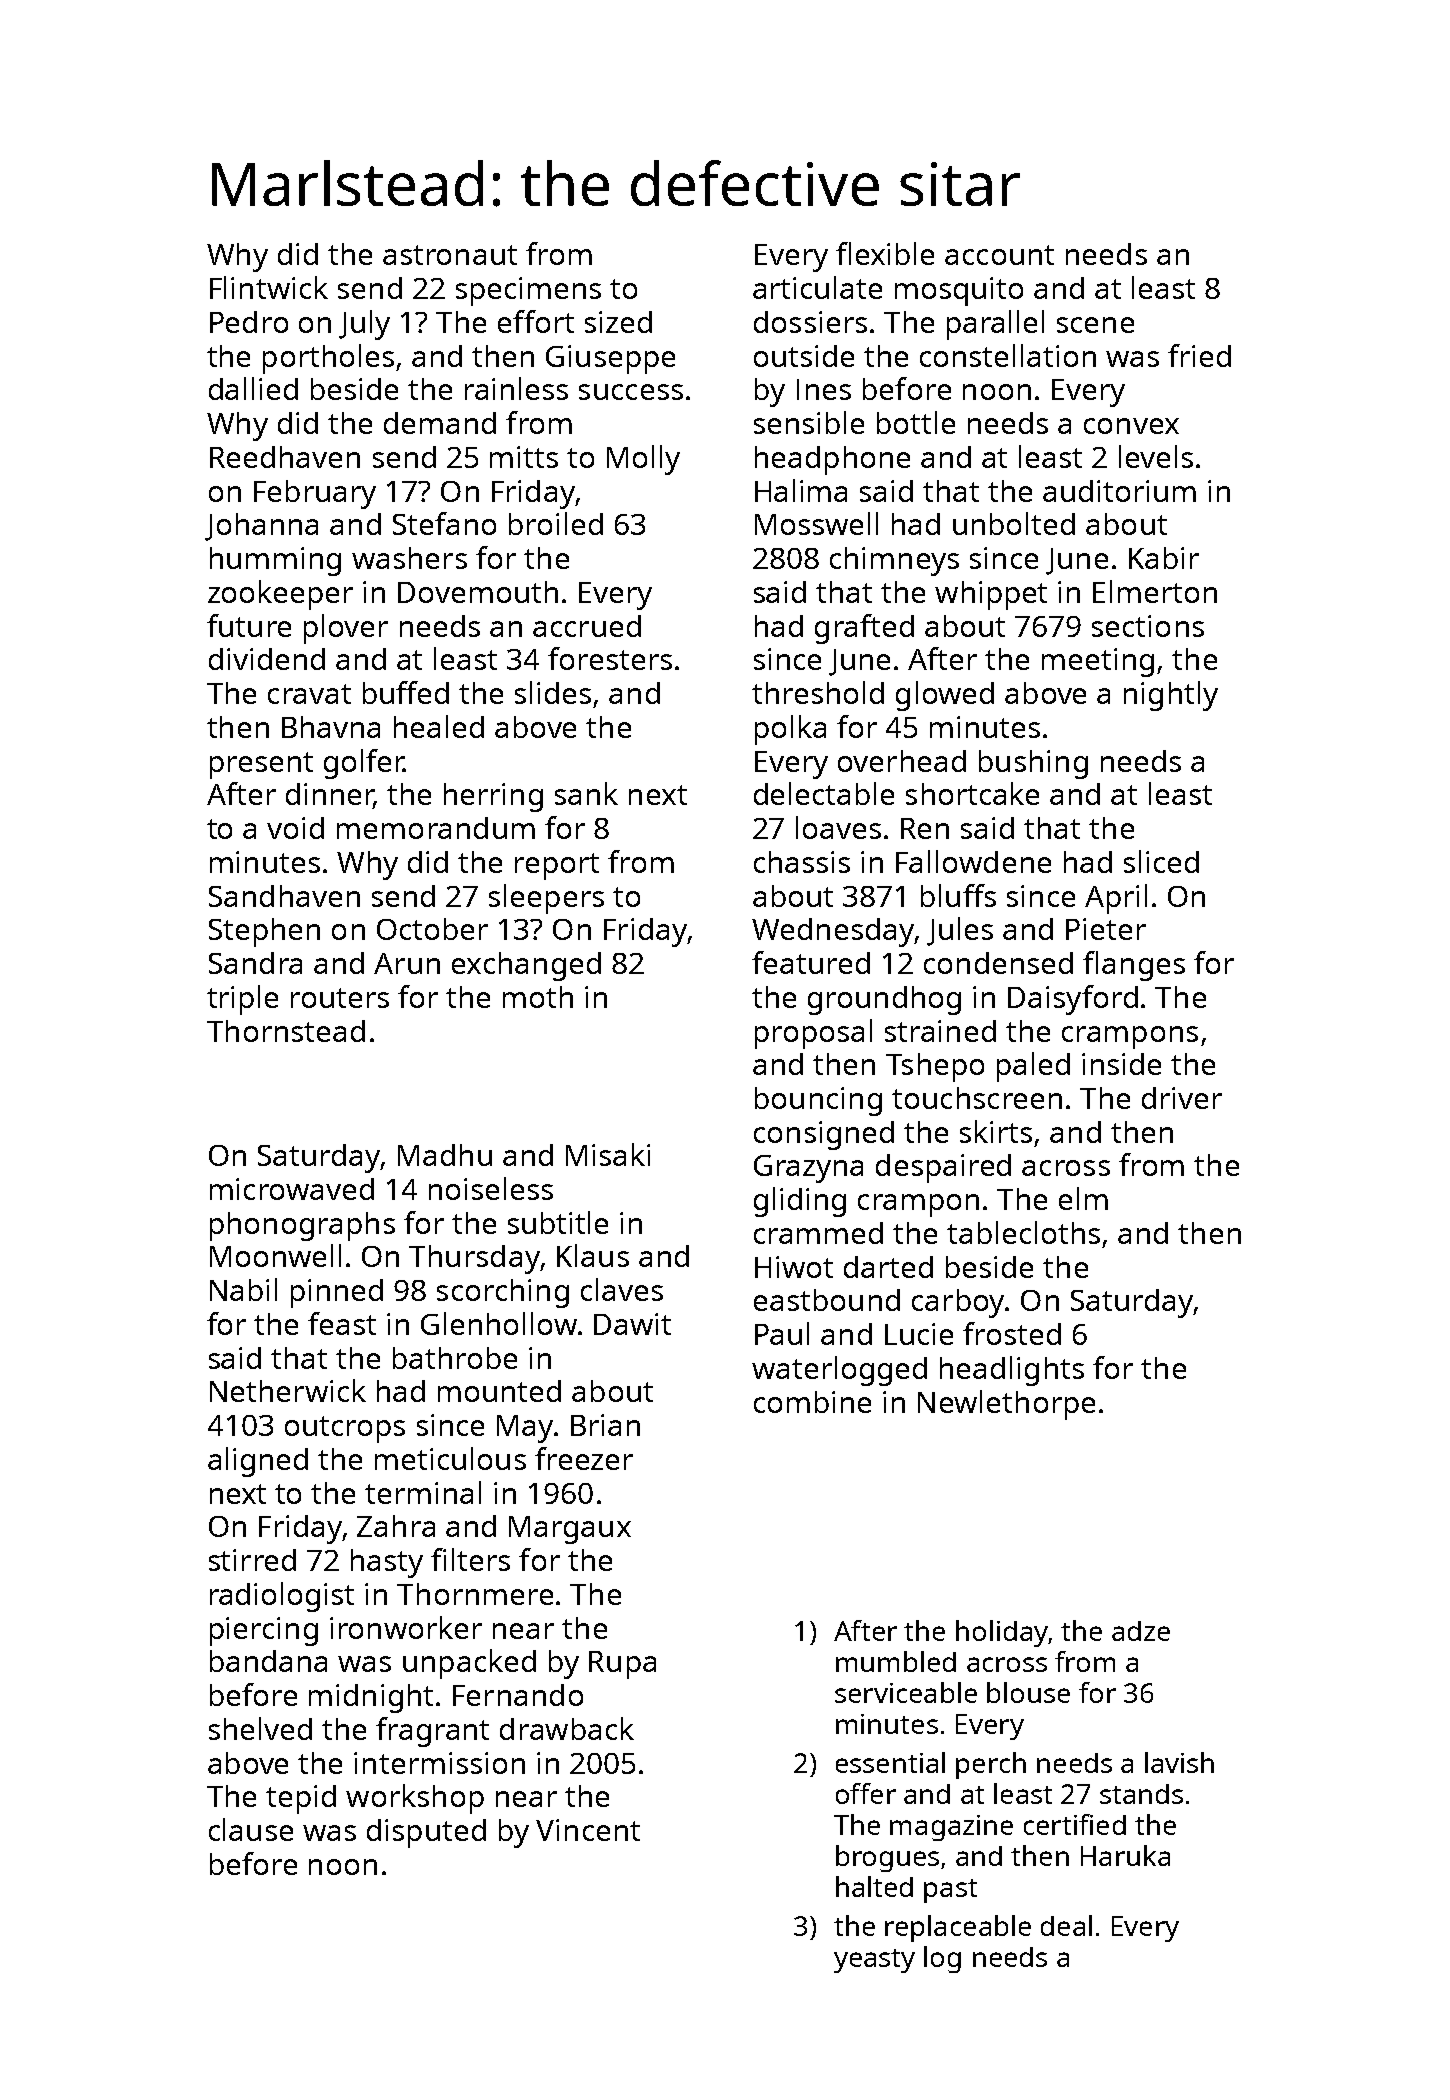 This screenshot has width=1450, height=2100. What do you see at coordinates (331, 727) in the screenshot?
I see `Bhavna` at bounding box center [331, 727].
